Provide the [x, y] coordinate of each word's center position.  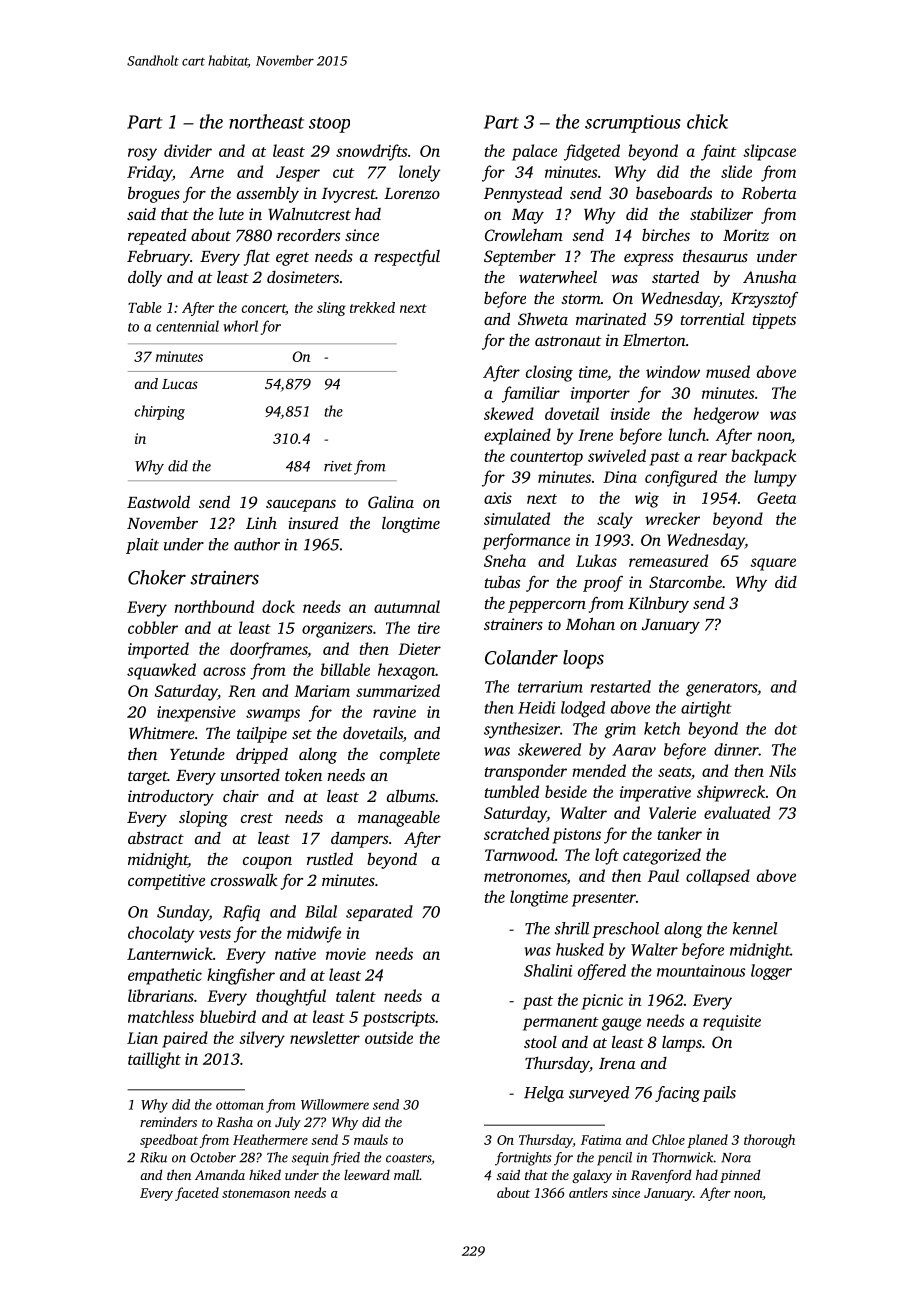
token [303, 774]
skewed [509, 413]
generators [721, 690]
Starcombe [685, 582]
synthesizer [522, 730]
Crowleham [524, 234]
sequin [310, 1159]
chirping [160, 412]
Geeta [776, 498]
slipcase [769, 152]
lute [231, 214]
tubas [502, 582]
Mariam [322, 691]
